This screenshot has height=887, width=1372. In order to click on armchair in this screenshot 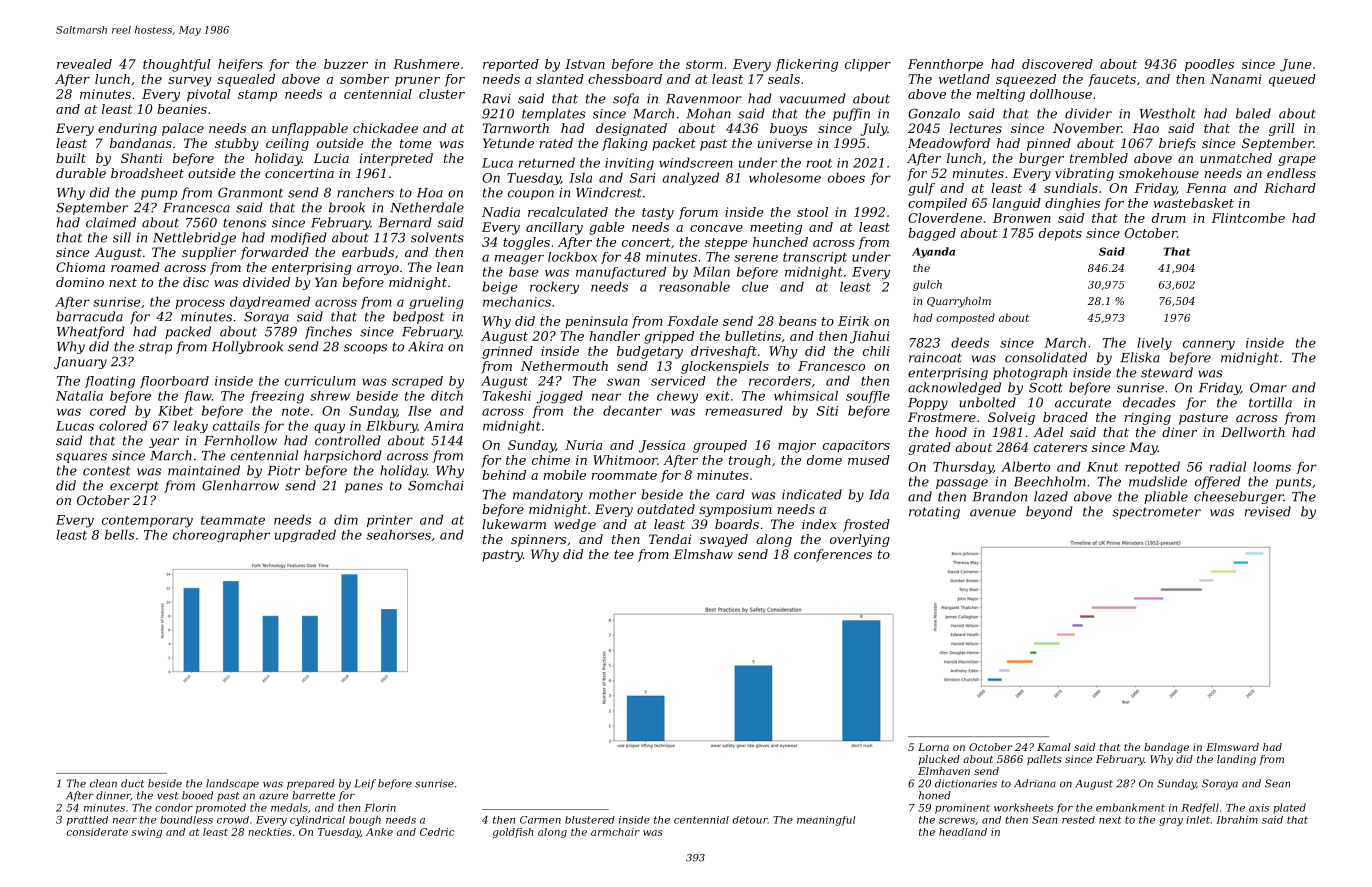, I will do `click(615, 832)`.
